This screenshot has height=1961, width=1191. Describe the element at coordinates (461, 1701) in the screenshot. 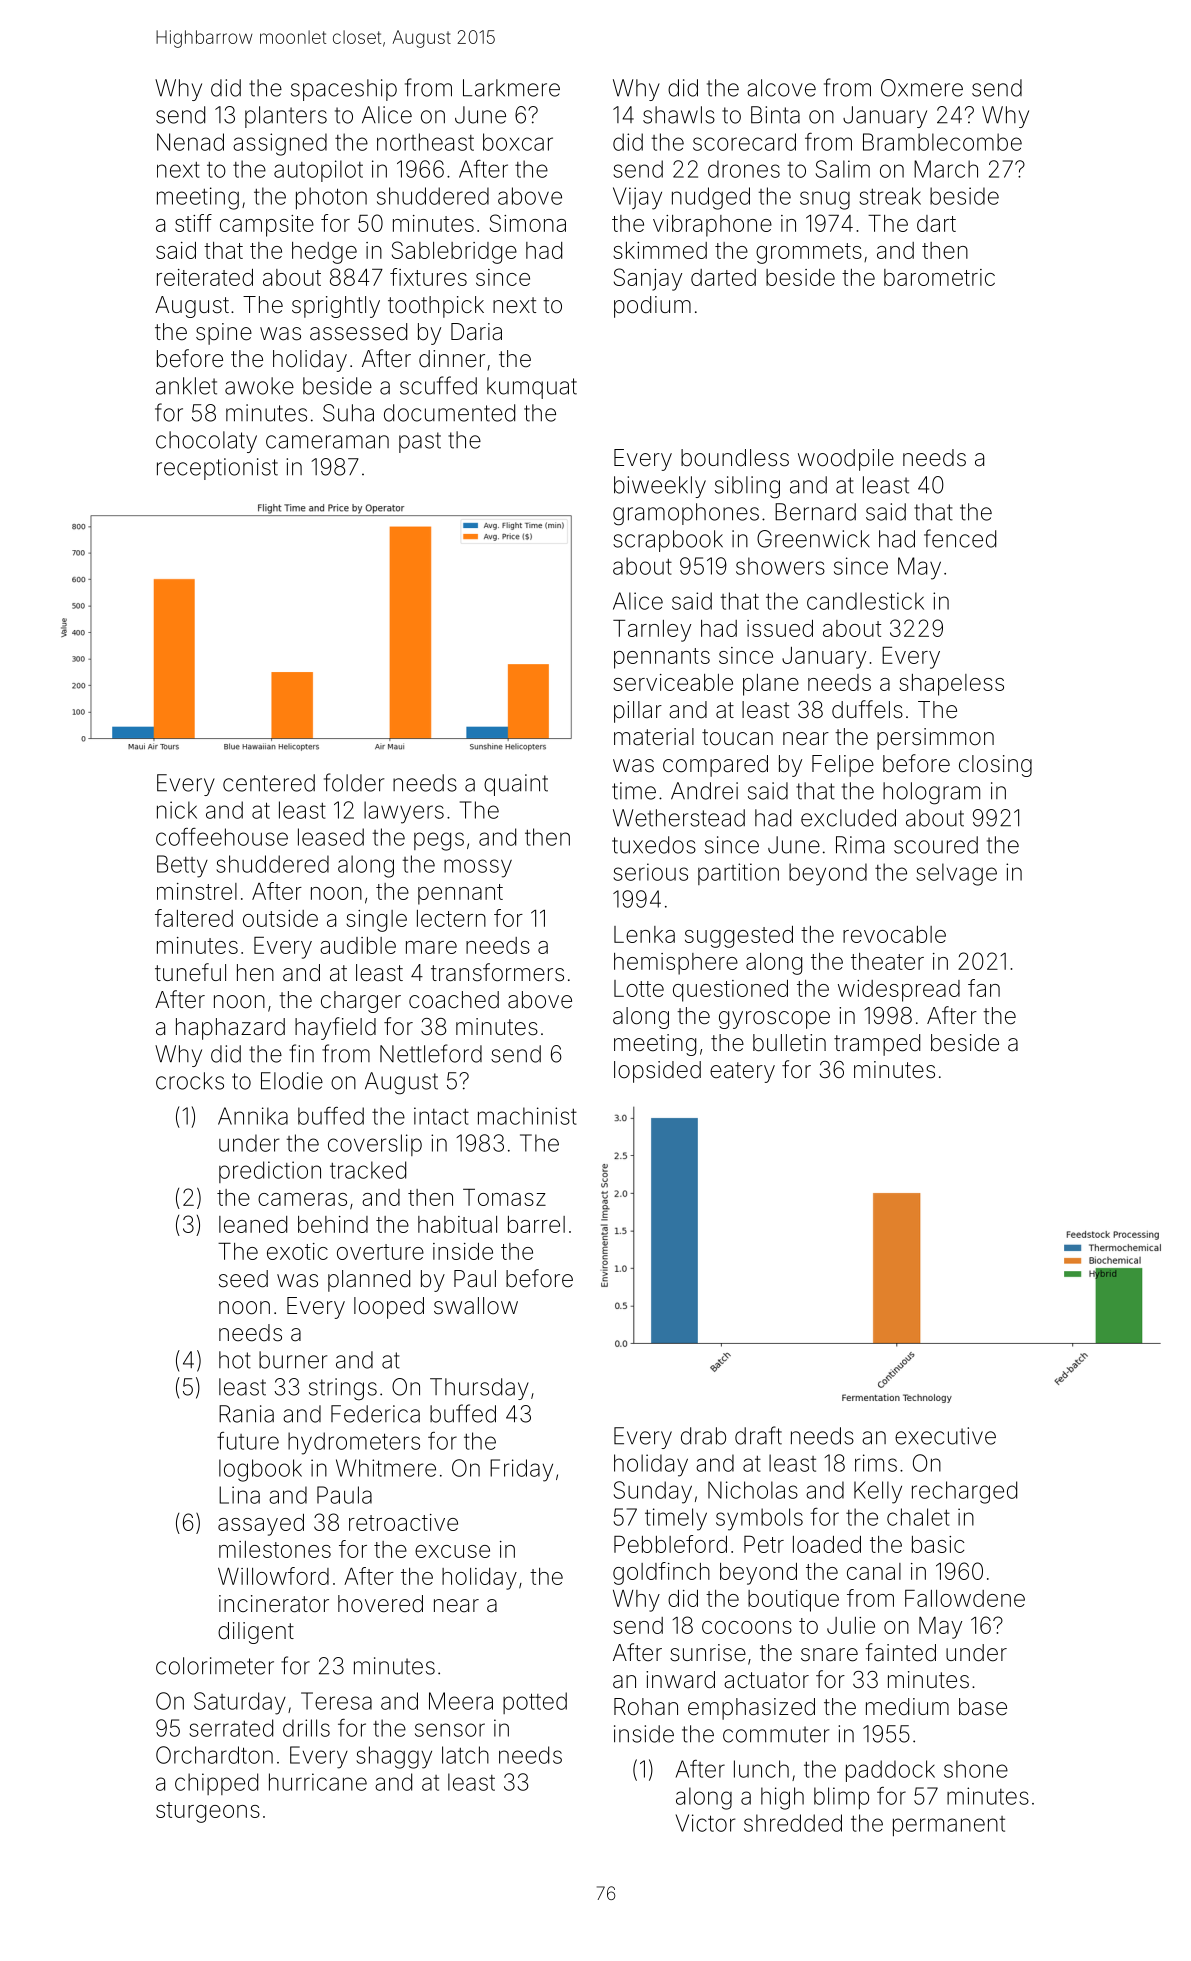

I see `Meera` at that location.
